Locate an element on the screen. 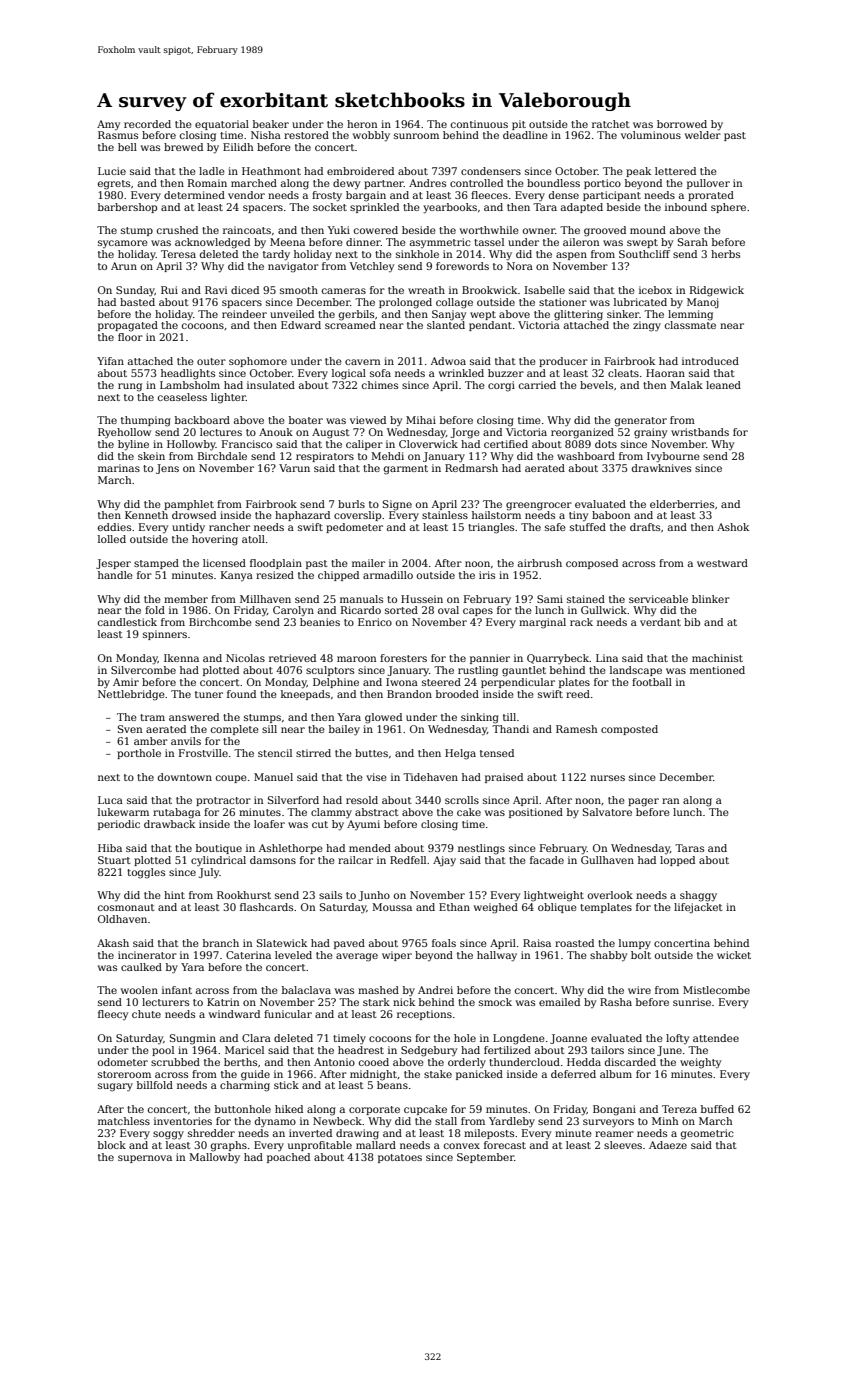 The width and height of the screenshot is (849, 1400). hailstorm is located at coordinates (496, 515).
